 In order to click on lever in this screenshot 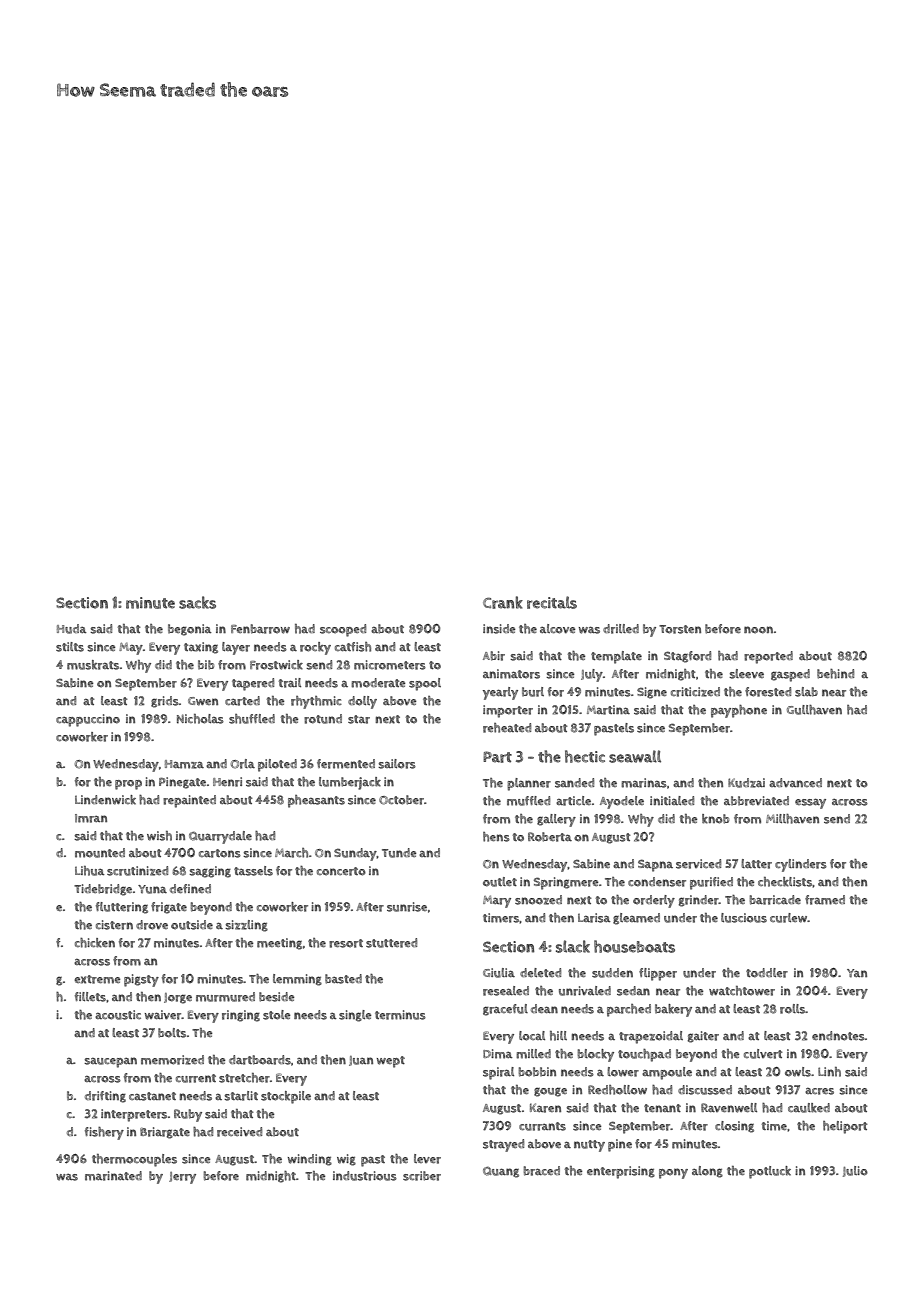, I will do `click(427, 1159)`.
